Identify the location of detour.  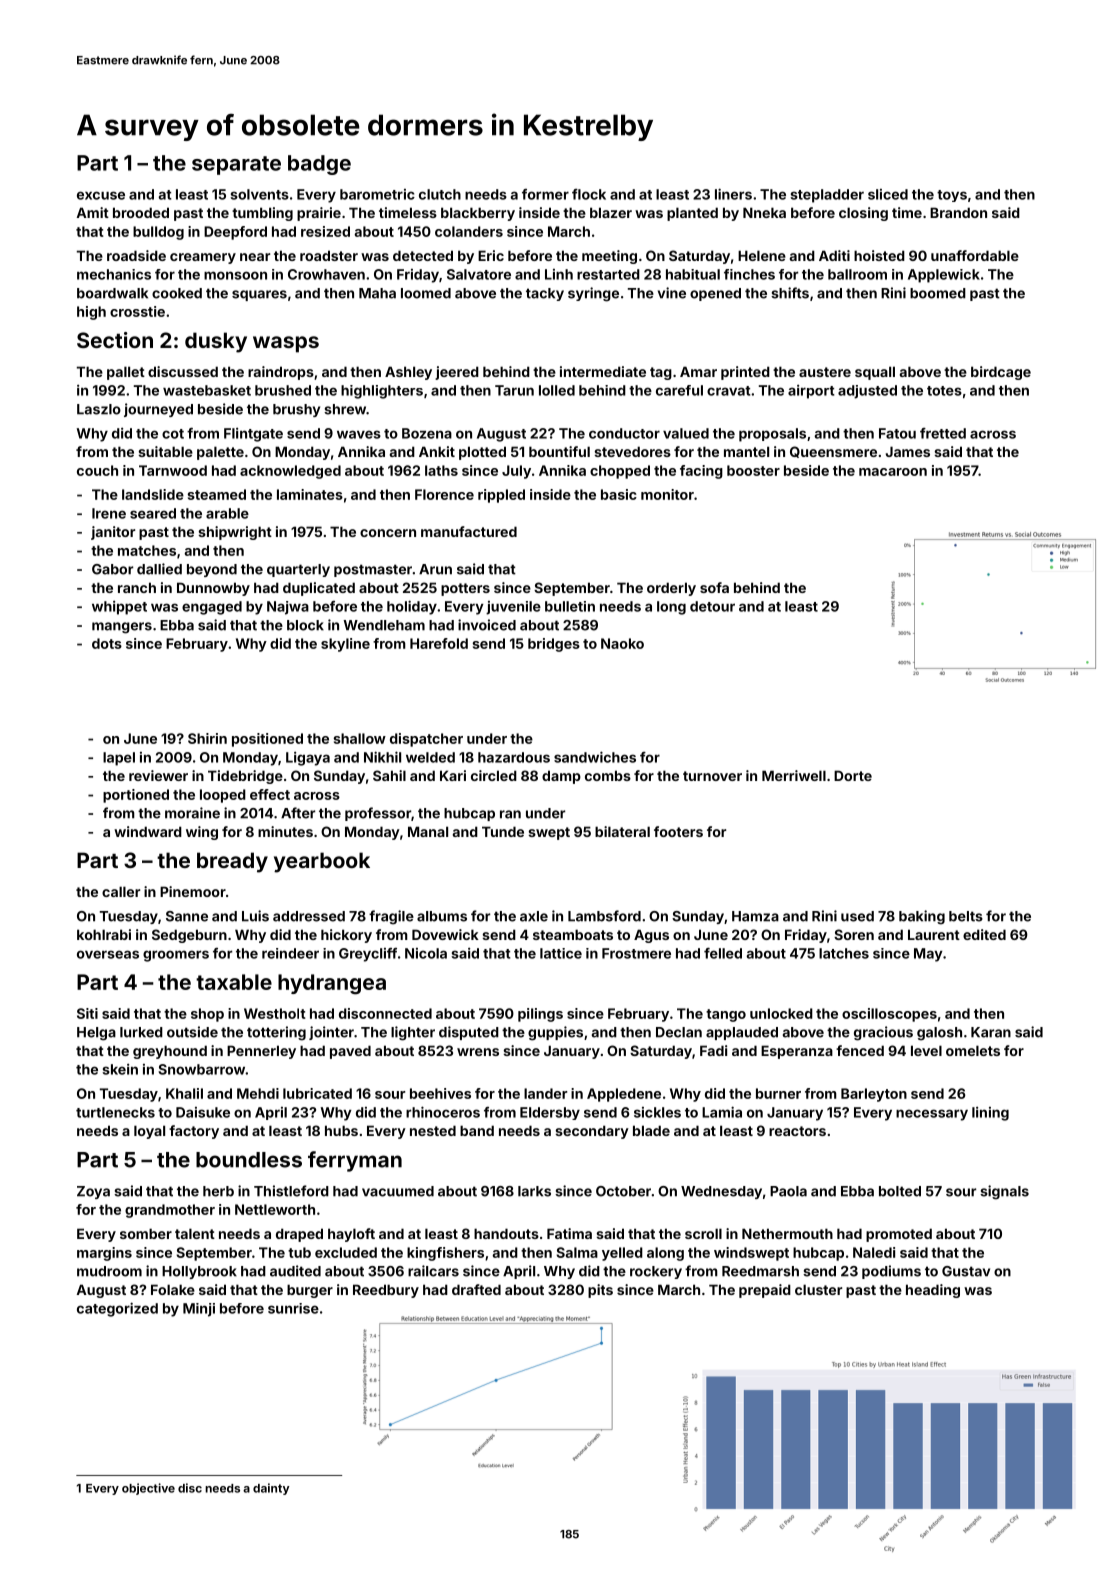
(712, 606).
